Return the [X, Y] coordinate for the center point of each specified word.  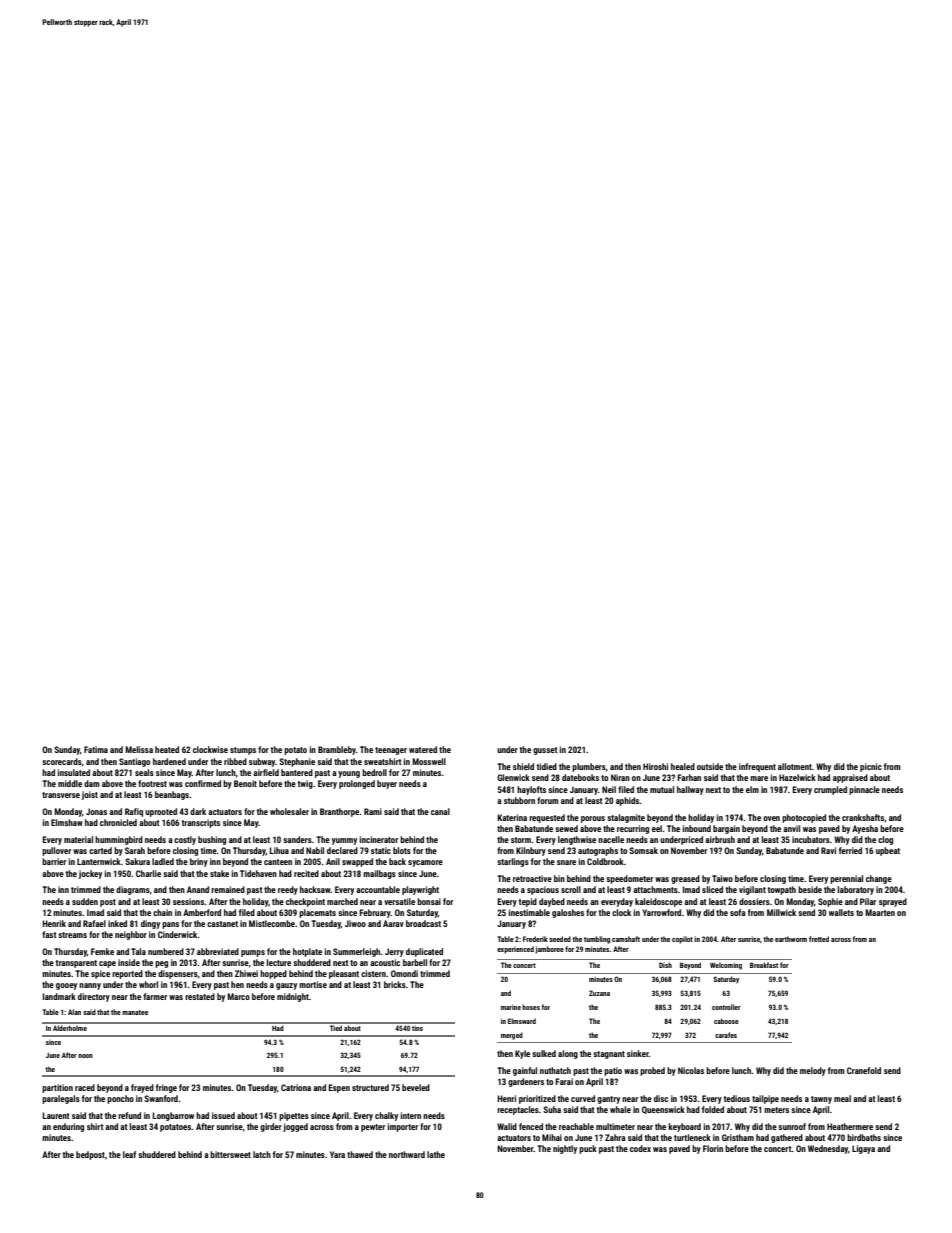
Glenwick [513, 777]
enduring [68, 1127]
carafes [726, 1035]
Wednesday [828, 1149]
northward [407, 1154]
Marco [238, 996]
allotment [795, 766]
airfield [266, 772]
